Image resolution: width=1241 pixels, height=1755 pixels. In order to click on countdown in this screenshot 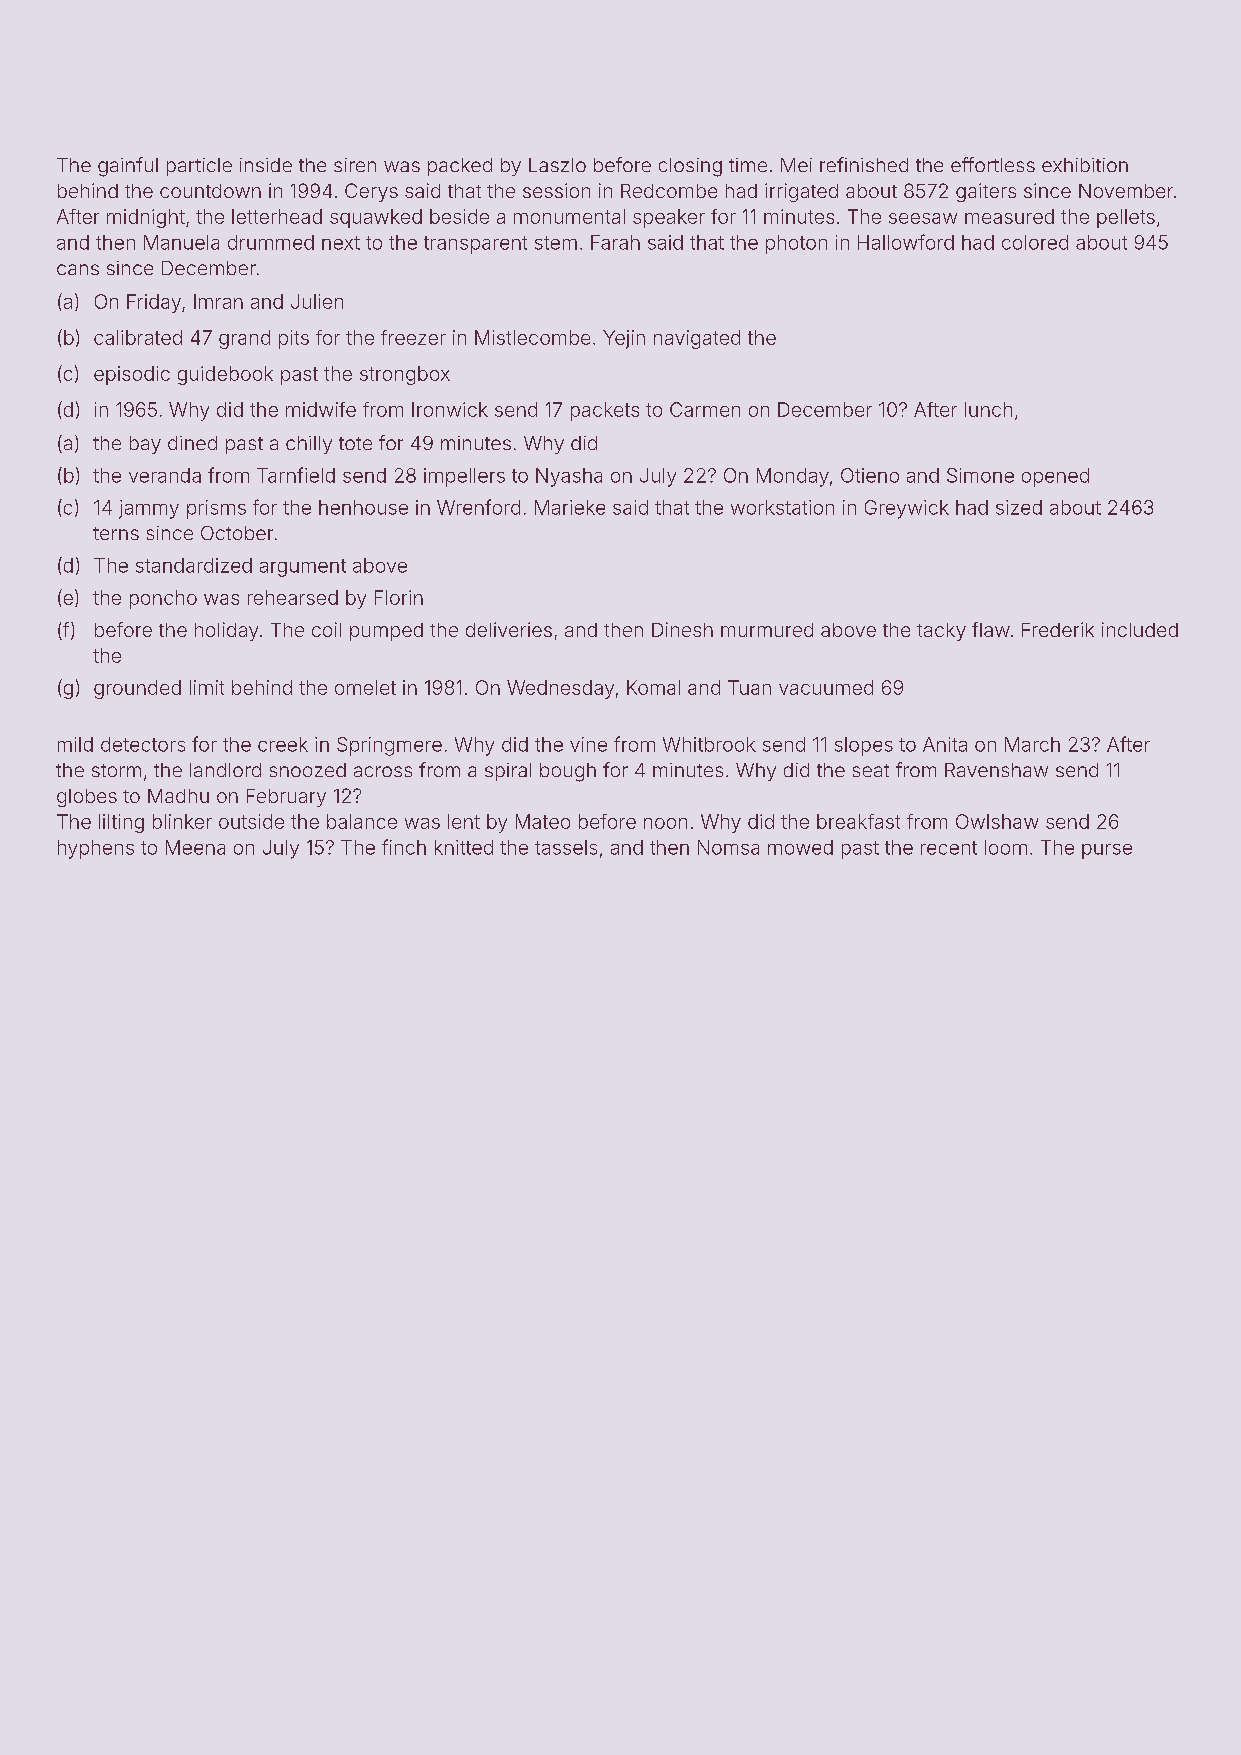, I will do `click(210, 191)`.
